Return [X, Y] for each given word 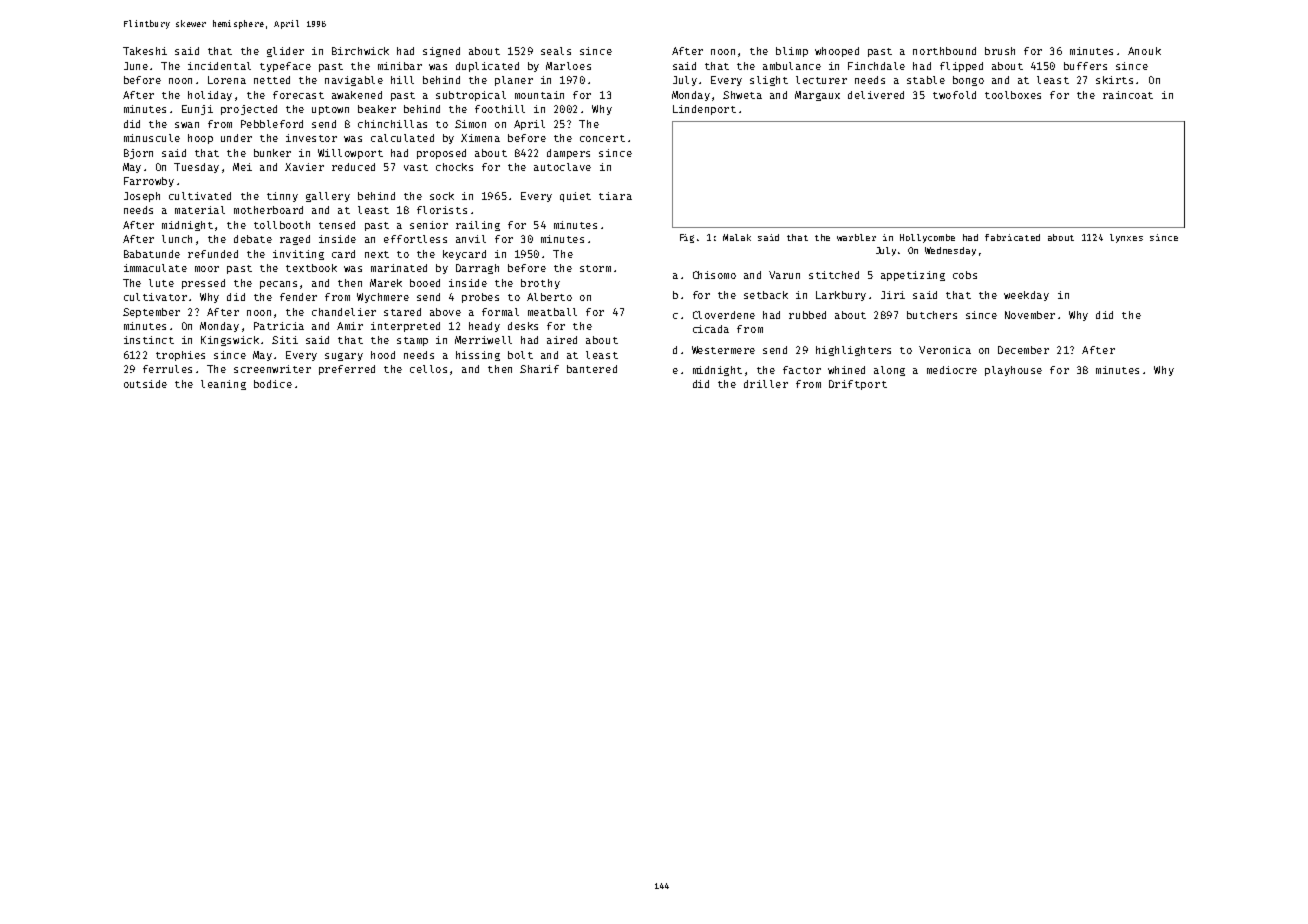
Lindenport [704, 110]
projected [249, 110]
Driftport [858, 385]
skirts [1114, 80]
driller [766, 384]
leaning [223, 385]
